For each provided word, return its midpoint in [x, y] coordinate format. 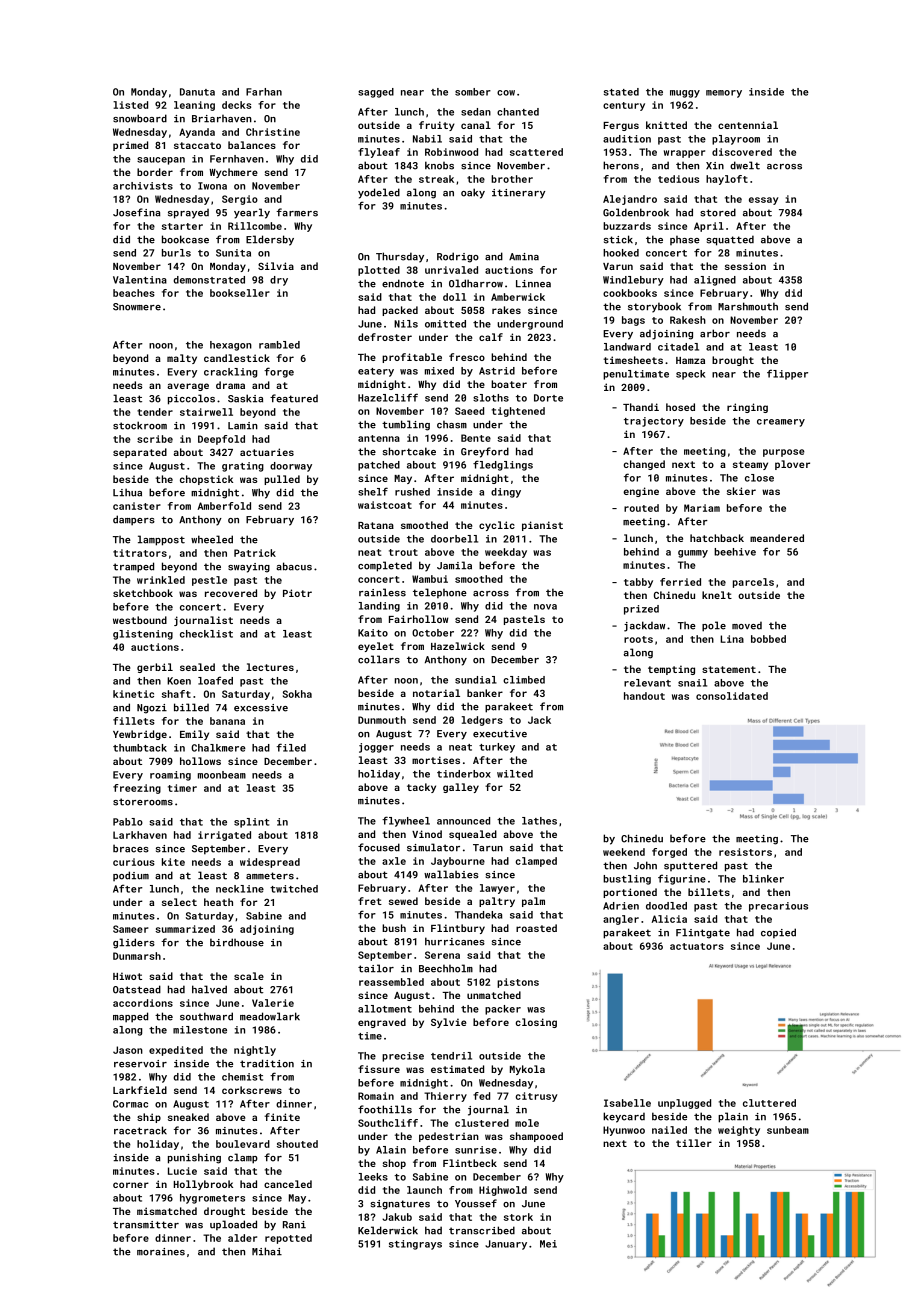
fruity [437, 126]
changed [644, 465]
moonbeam [222, 775]
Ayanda [197, 133]
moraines [161, 1252]
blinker [763, 879]
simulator [433, 847]
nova [545, 607]
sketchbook [143, 593]
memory [724, 94]
